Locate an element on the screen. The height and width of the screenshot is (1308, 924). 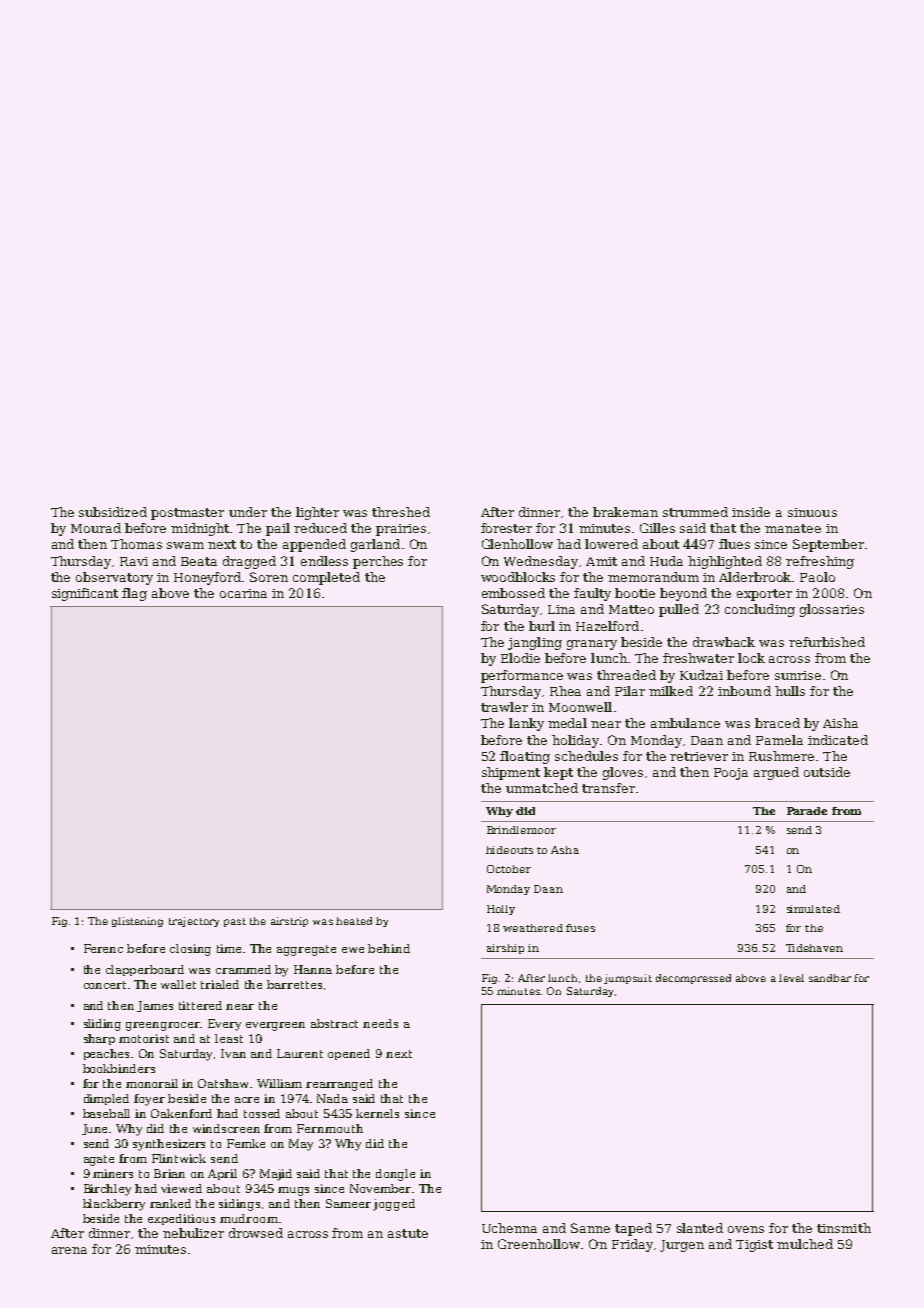
refurbished is located at coordinates (827, 642).
